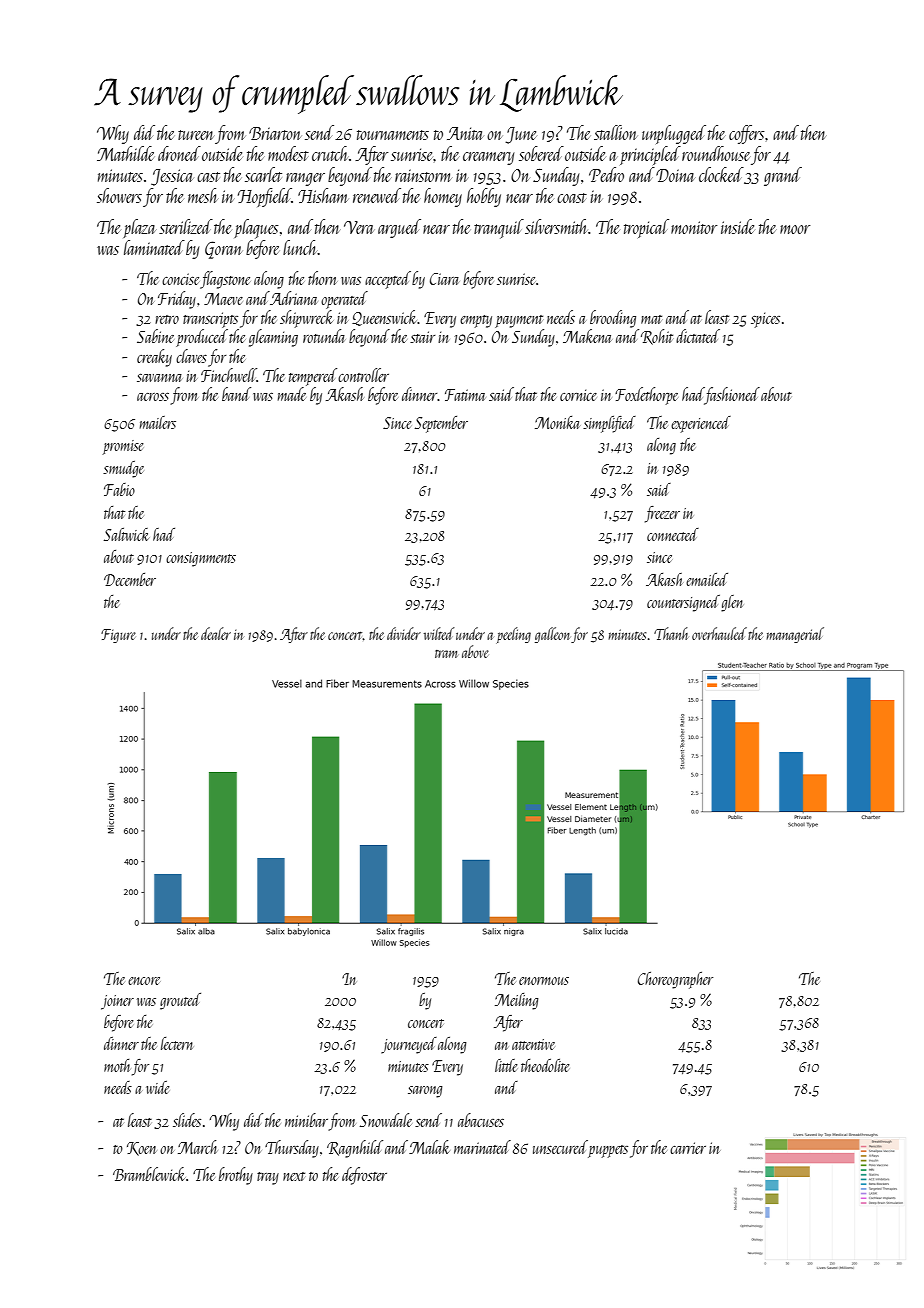  What do you see at coordinates (650, 155) in the document?
I see `principled` at bounding box center [650, 155].
